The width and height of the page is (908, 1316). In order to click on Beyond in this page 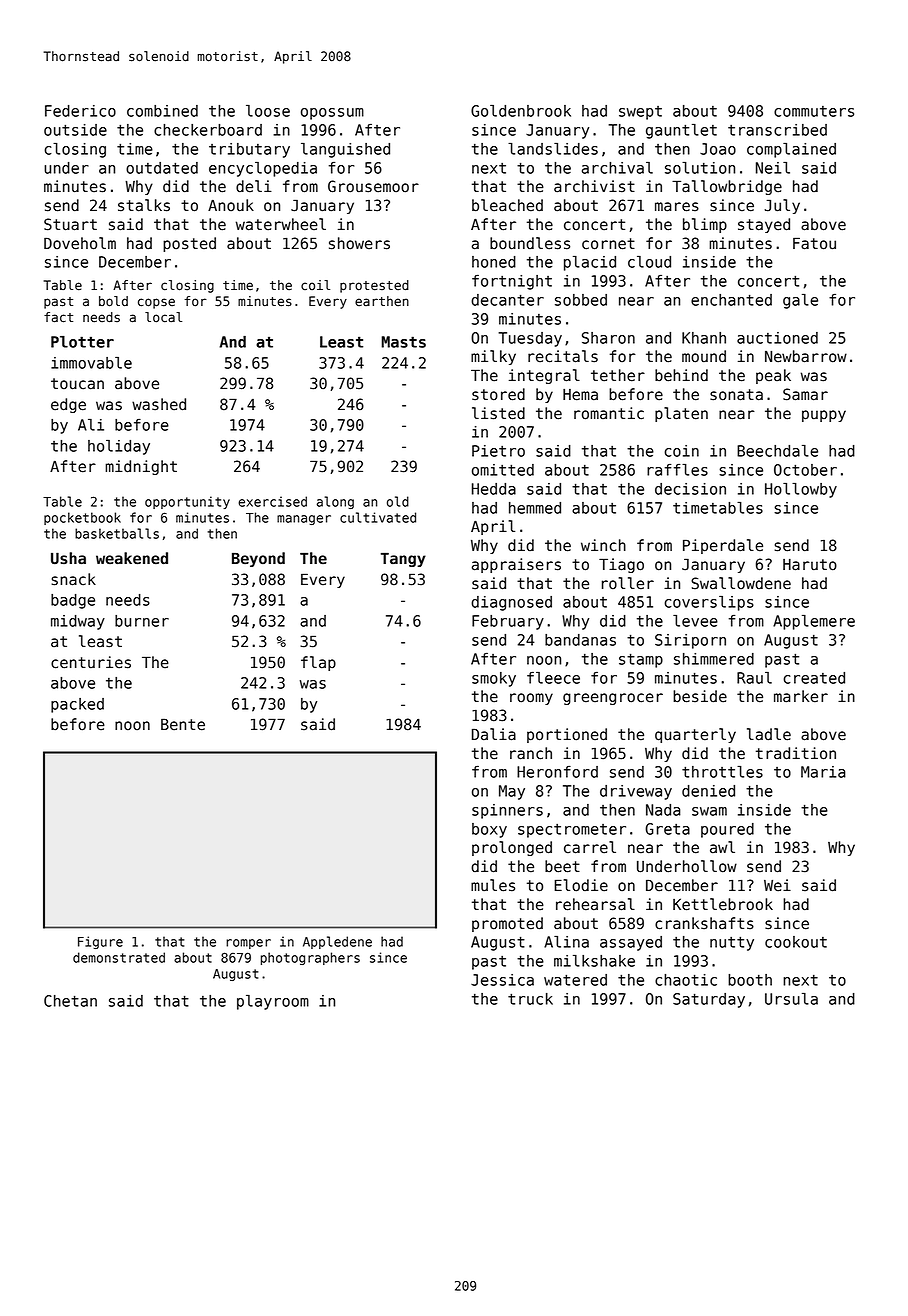, I will do `click(258, 559)`.
